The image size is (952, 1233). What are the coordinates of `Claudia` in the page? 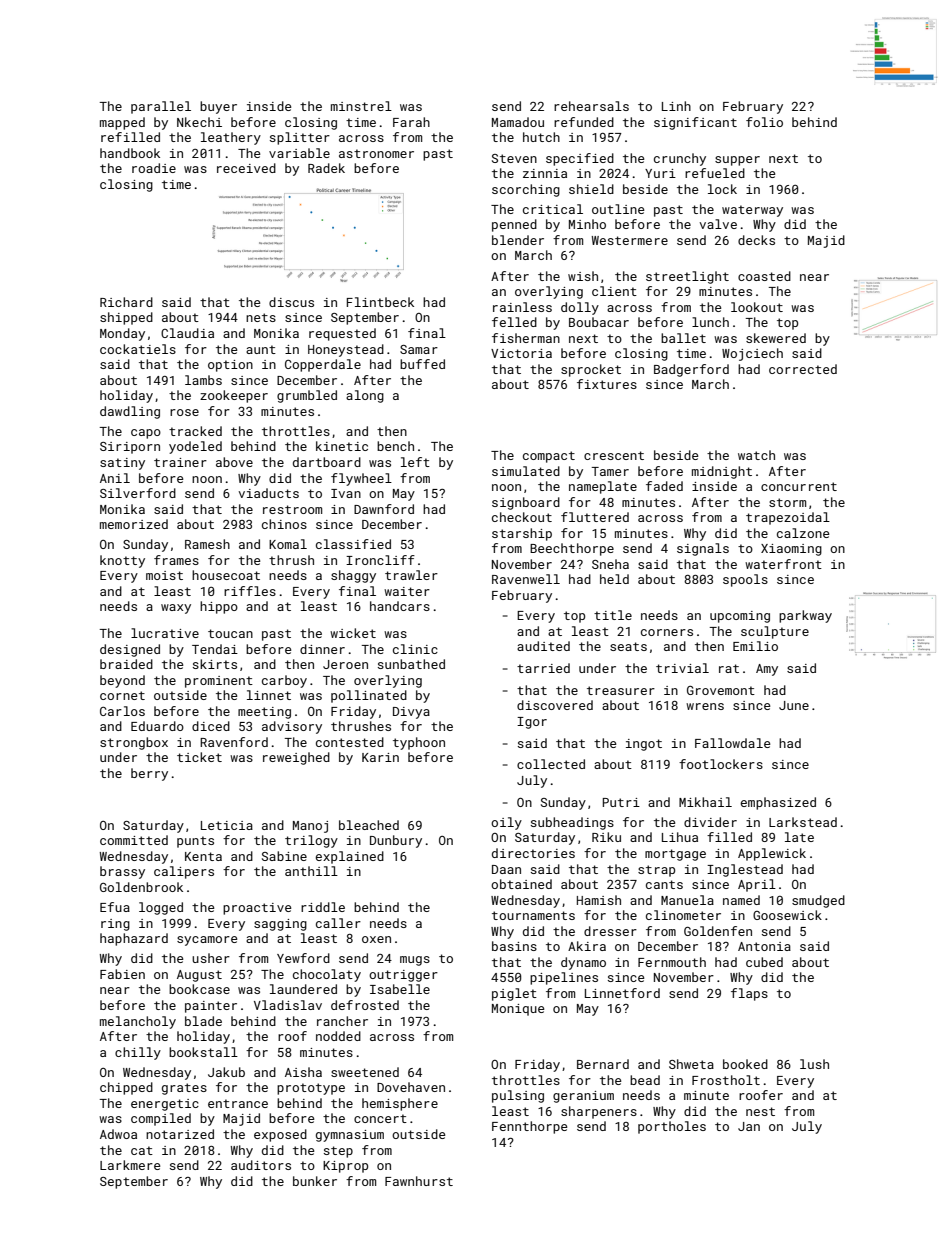 It's located at (187, 333).
